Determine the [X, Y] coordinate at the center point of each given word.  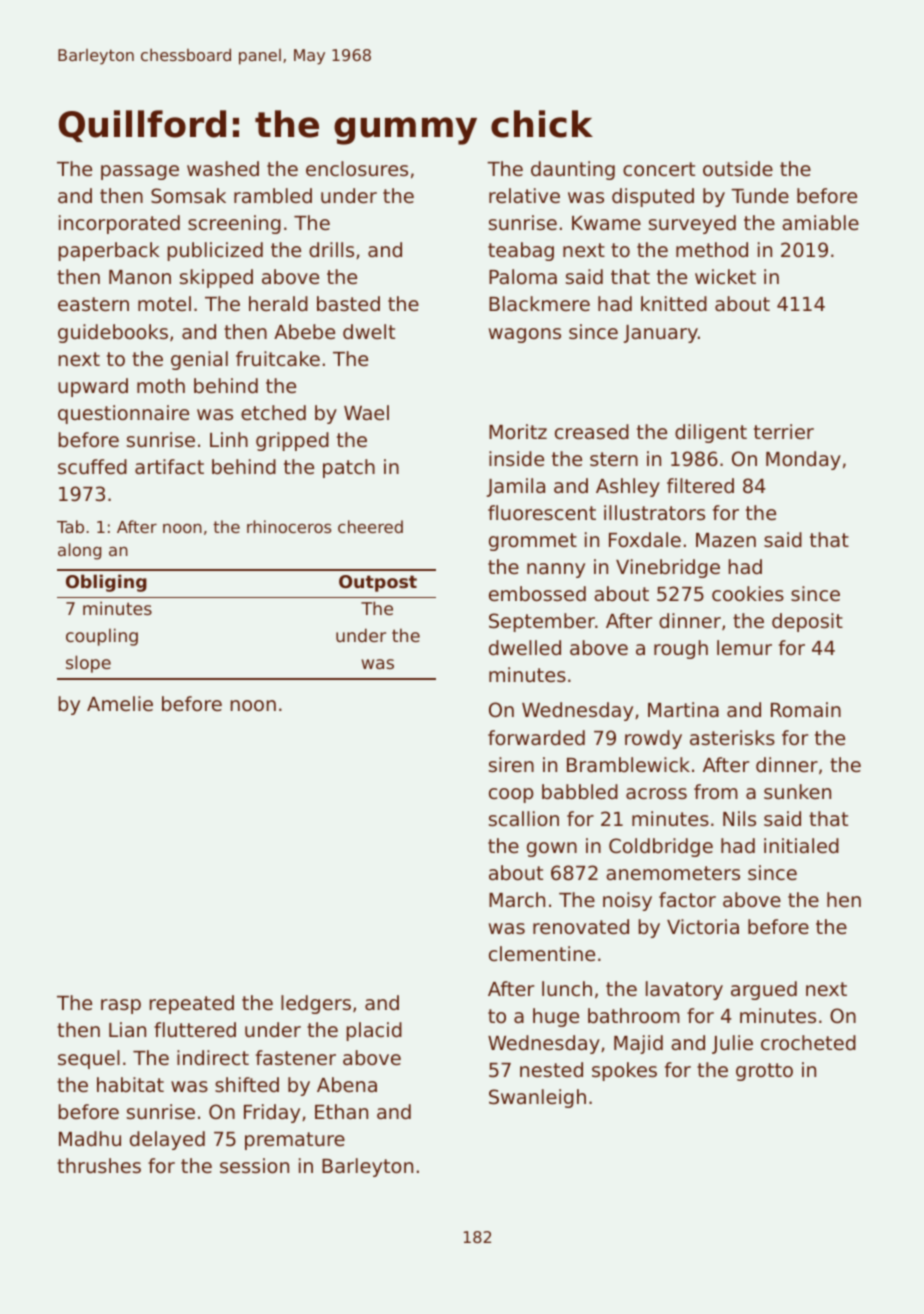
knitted [674, 303]
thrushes [99, 1165]
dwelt [369, 331]
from [716, 791]
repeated [192, 1004]
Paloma [523, 276]
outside [738, 168]
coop [511, 795]
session [254, 1165]
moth [161, 385]
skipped [216, 278]
